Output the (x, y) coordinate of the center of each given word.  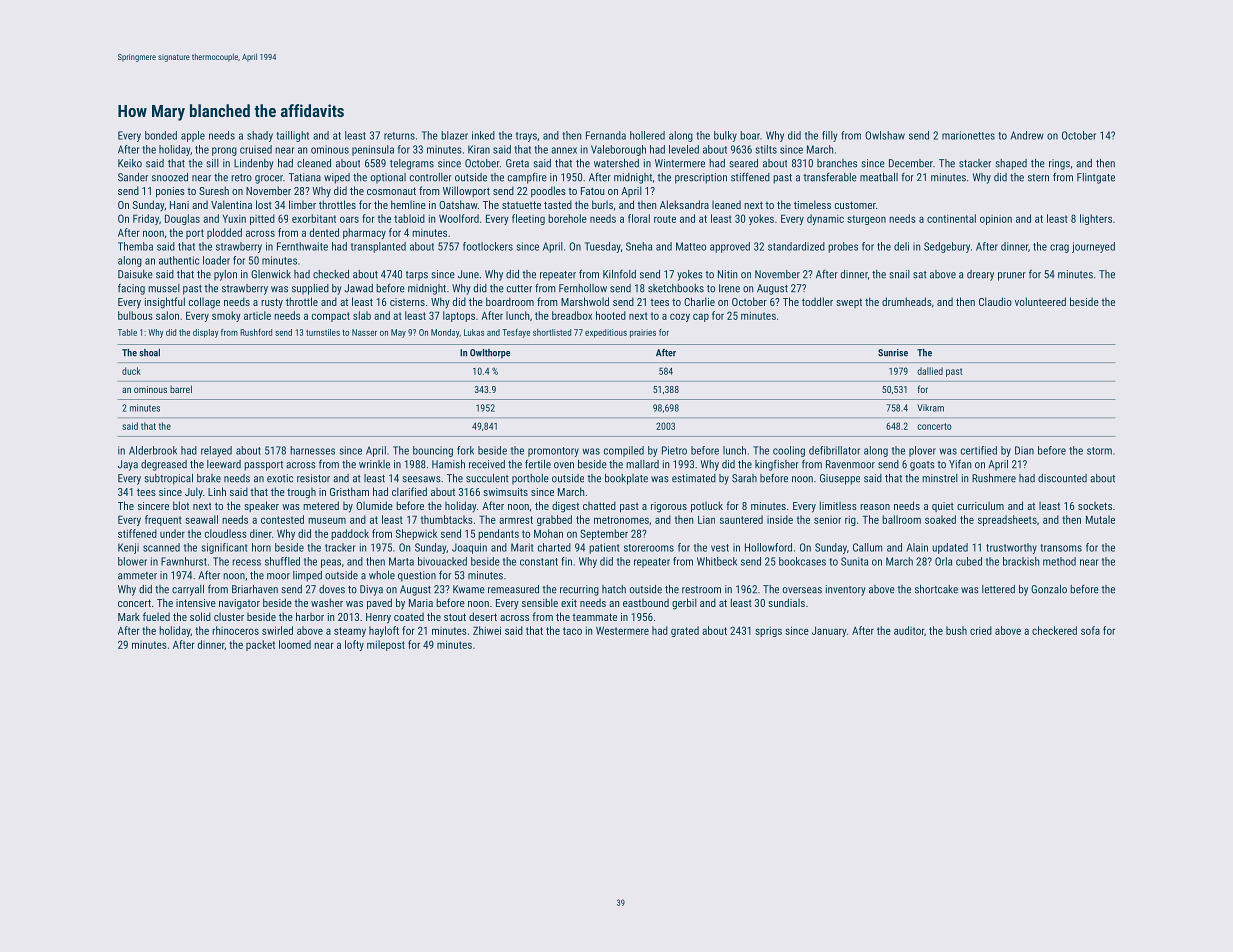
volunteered (1040, 301)
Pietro (674, 450)
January (829, 632)
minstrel (940, 478)
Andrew (1027, 135)
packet (260, 645)
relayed (216, 451)
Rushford (256, 332)
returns (399, 136)
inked (483, 135)
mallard (642, 464)
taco (572, 631)
